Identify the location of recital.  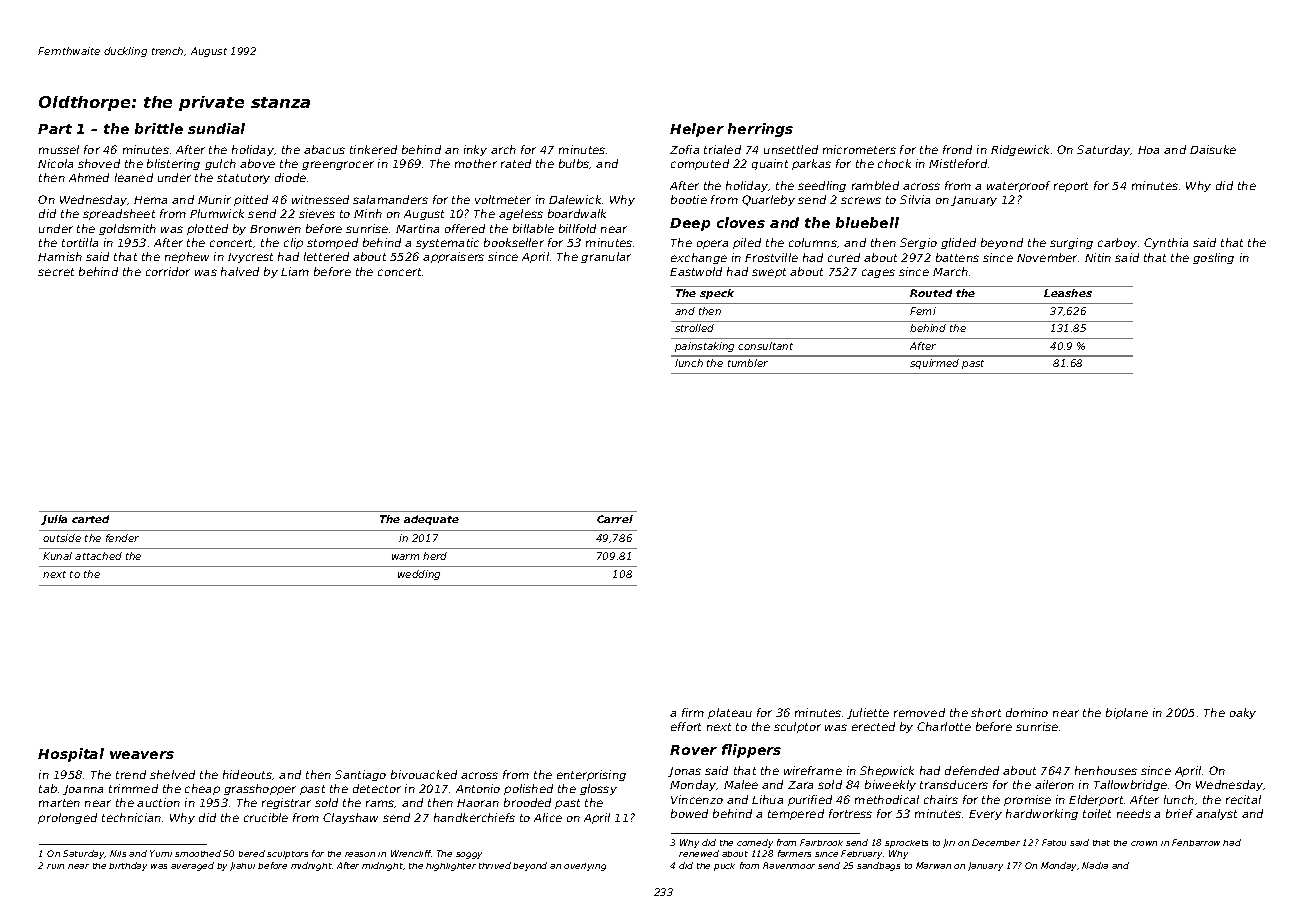
(1243, 799).
